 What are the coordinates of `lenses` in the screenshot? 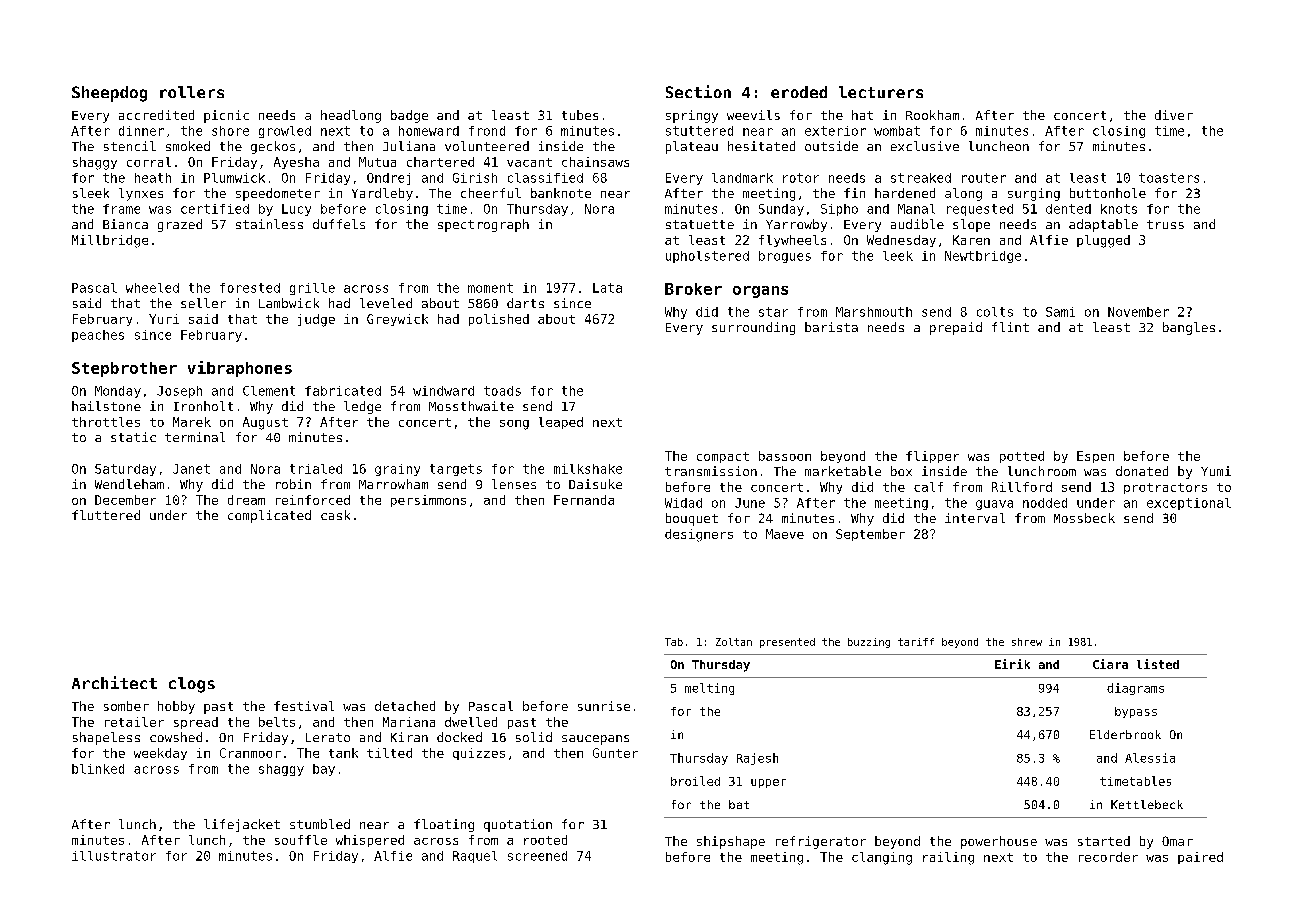 It's located at (514, 484).
